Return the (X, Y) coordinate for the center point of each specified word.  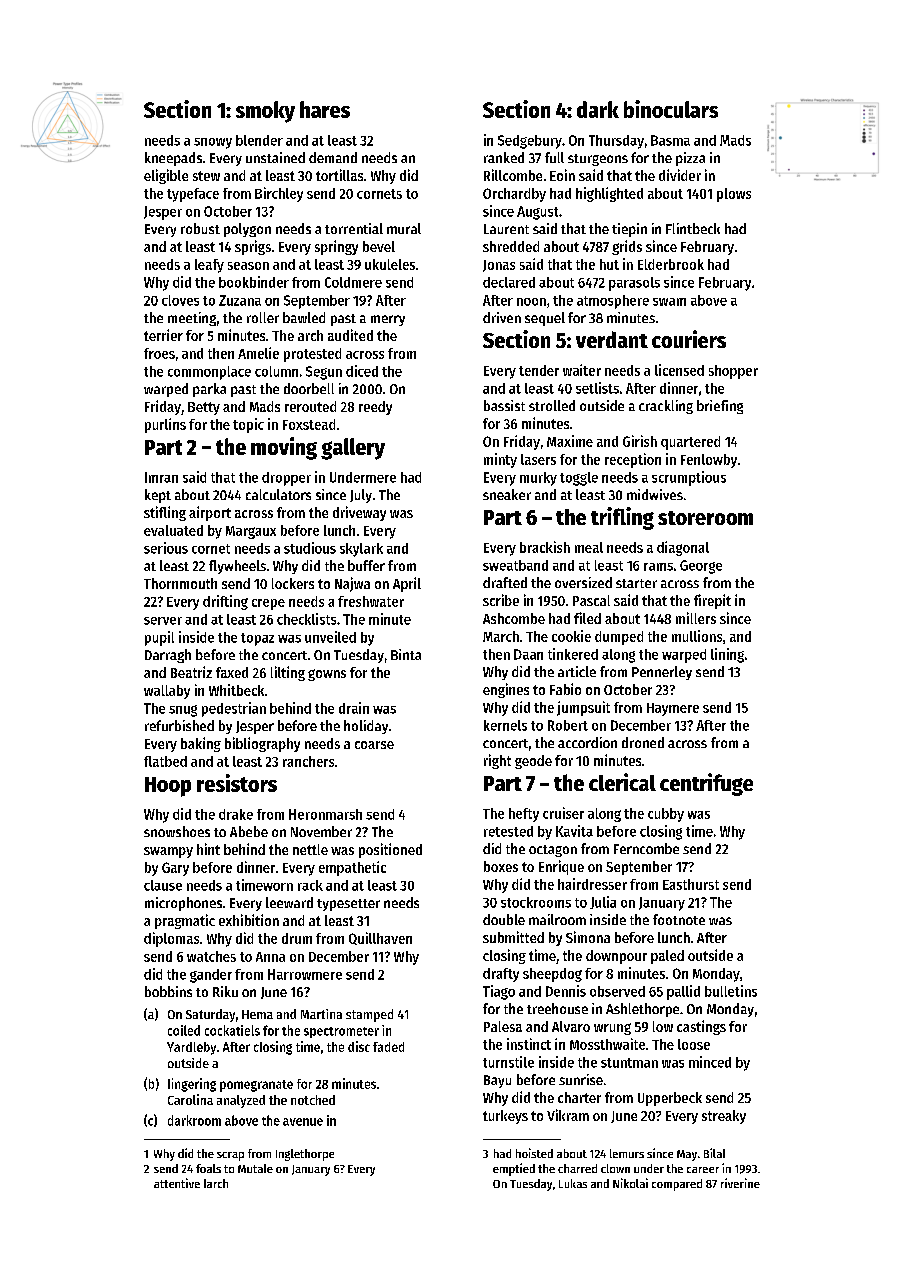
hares (325, 109)
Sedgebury (530, 142)
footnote (679, 919)
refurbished (179, 725)
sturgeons (598, 160)
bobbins (168, 991)
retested (508, 831)
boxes (501, 866)
